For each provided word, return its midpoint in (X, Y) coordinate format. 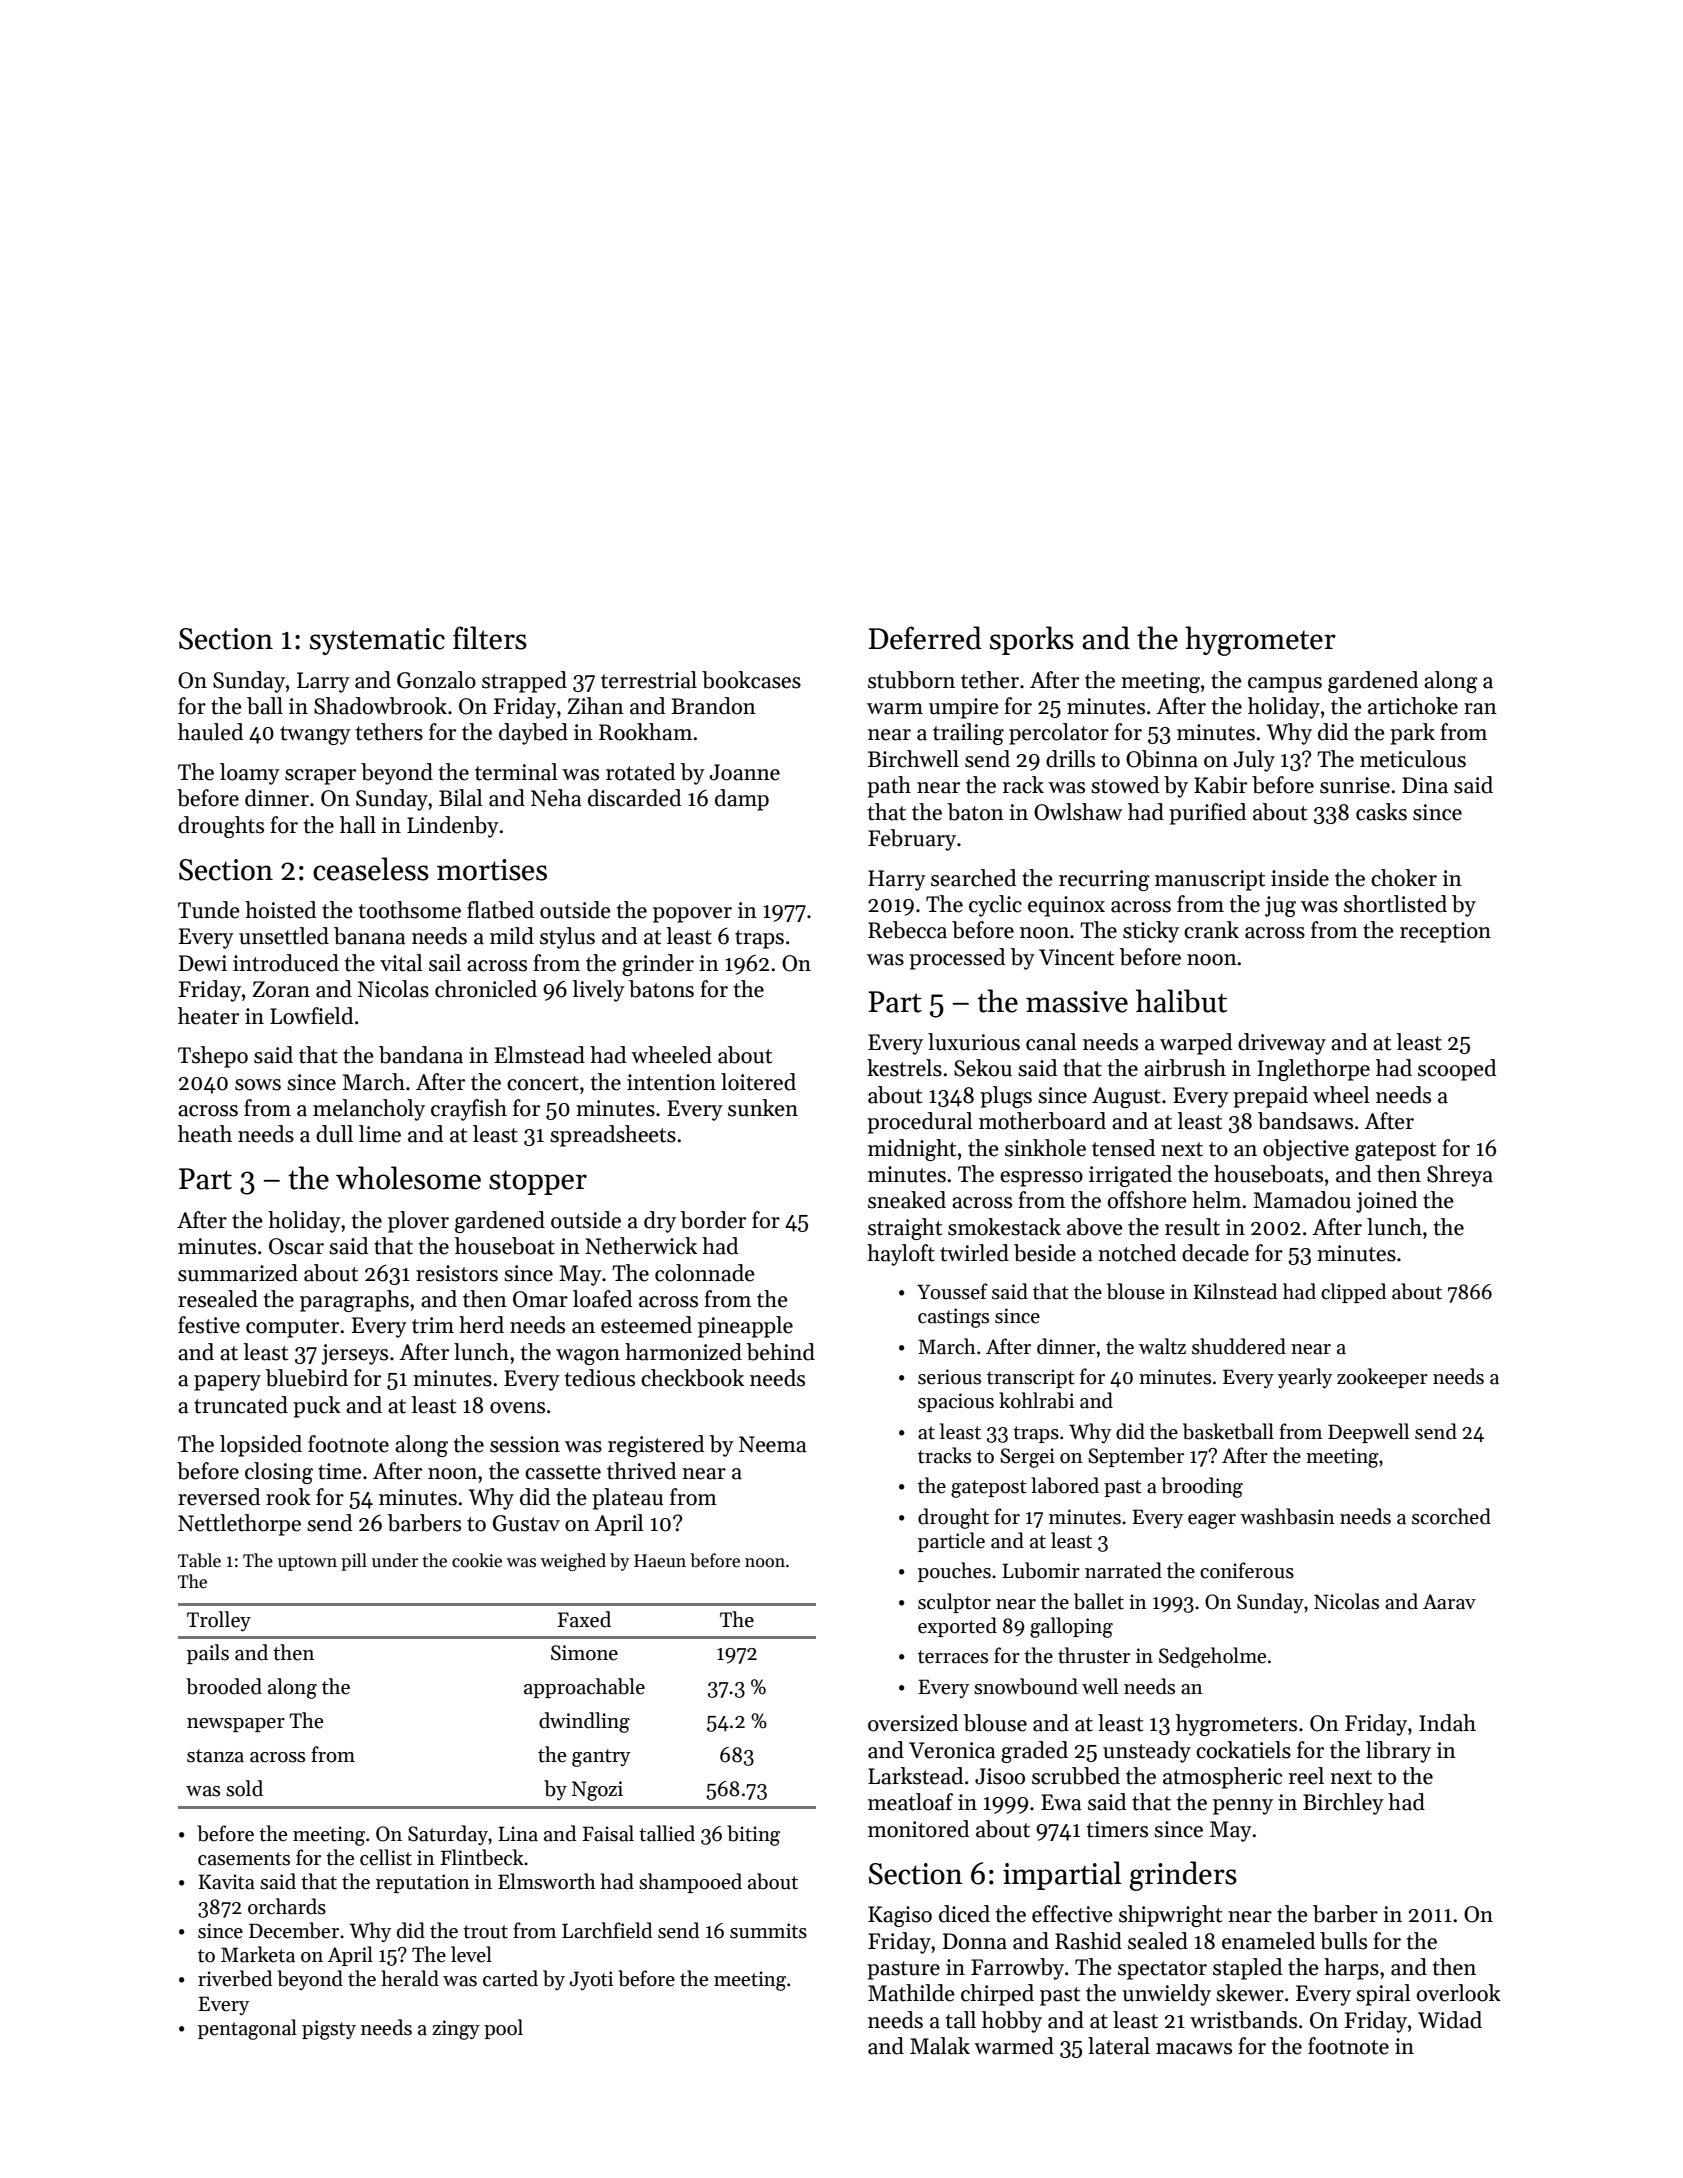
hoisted (280, 910)
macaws (1194, 2049)
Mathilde (911, 1993)
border (713, 1220)
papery (227, 1383)
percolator (1059, 734)
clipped (1353, 1293)
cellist (386, 1857)
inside (1300, 878)
